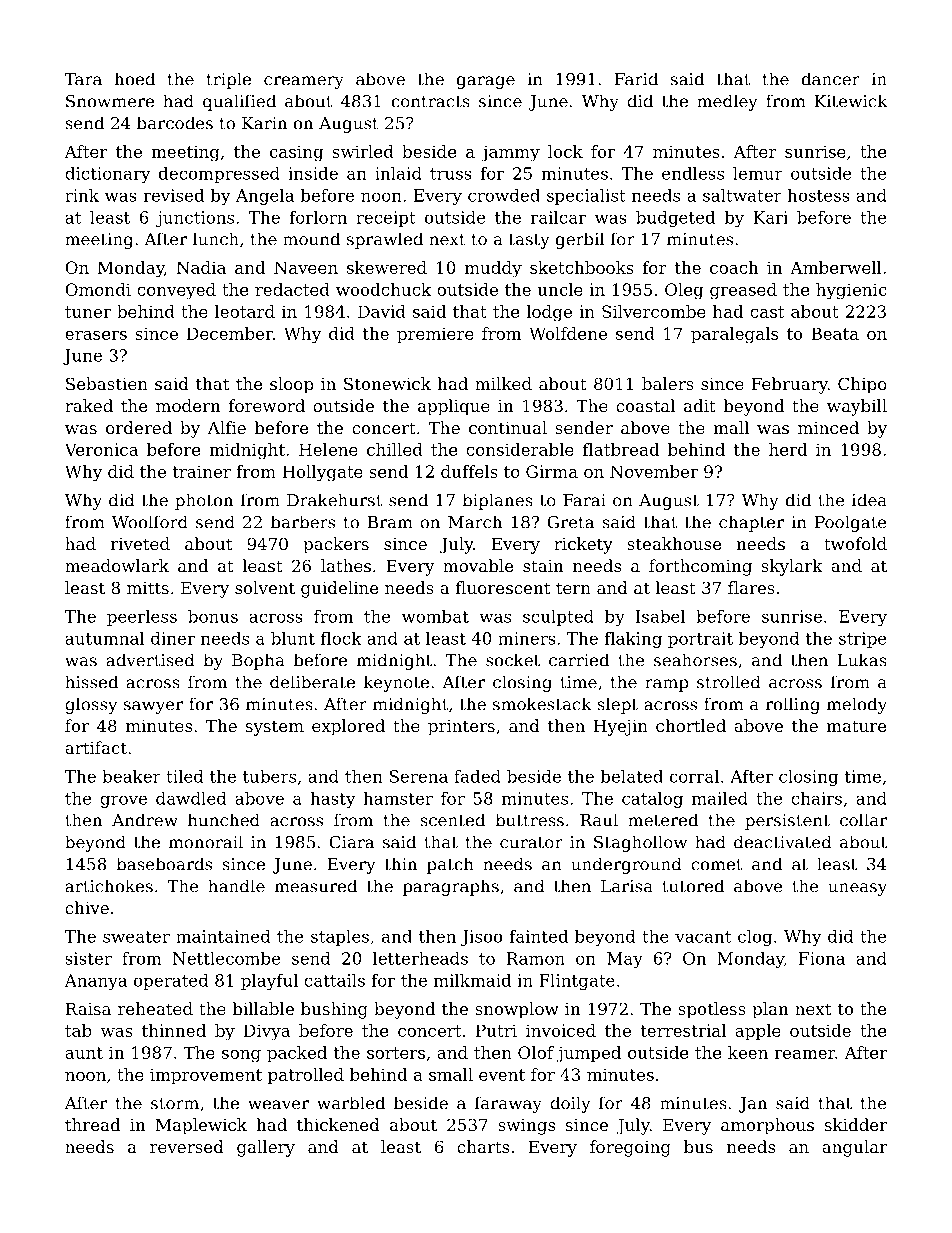 The height and width of the image is (1233, 952). What do you see at coordinates (483, 1146) in the image?
I see `charts` at bounding box center [483, 1146].
